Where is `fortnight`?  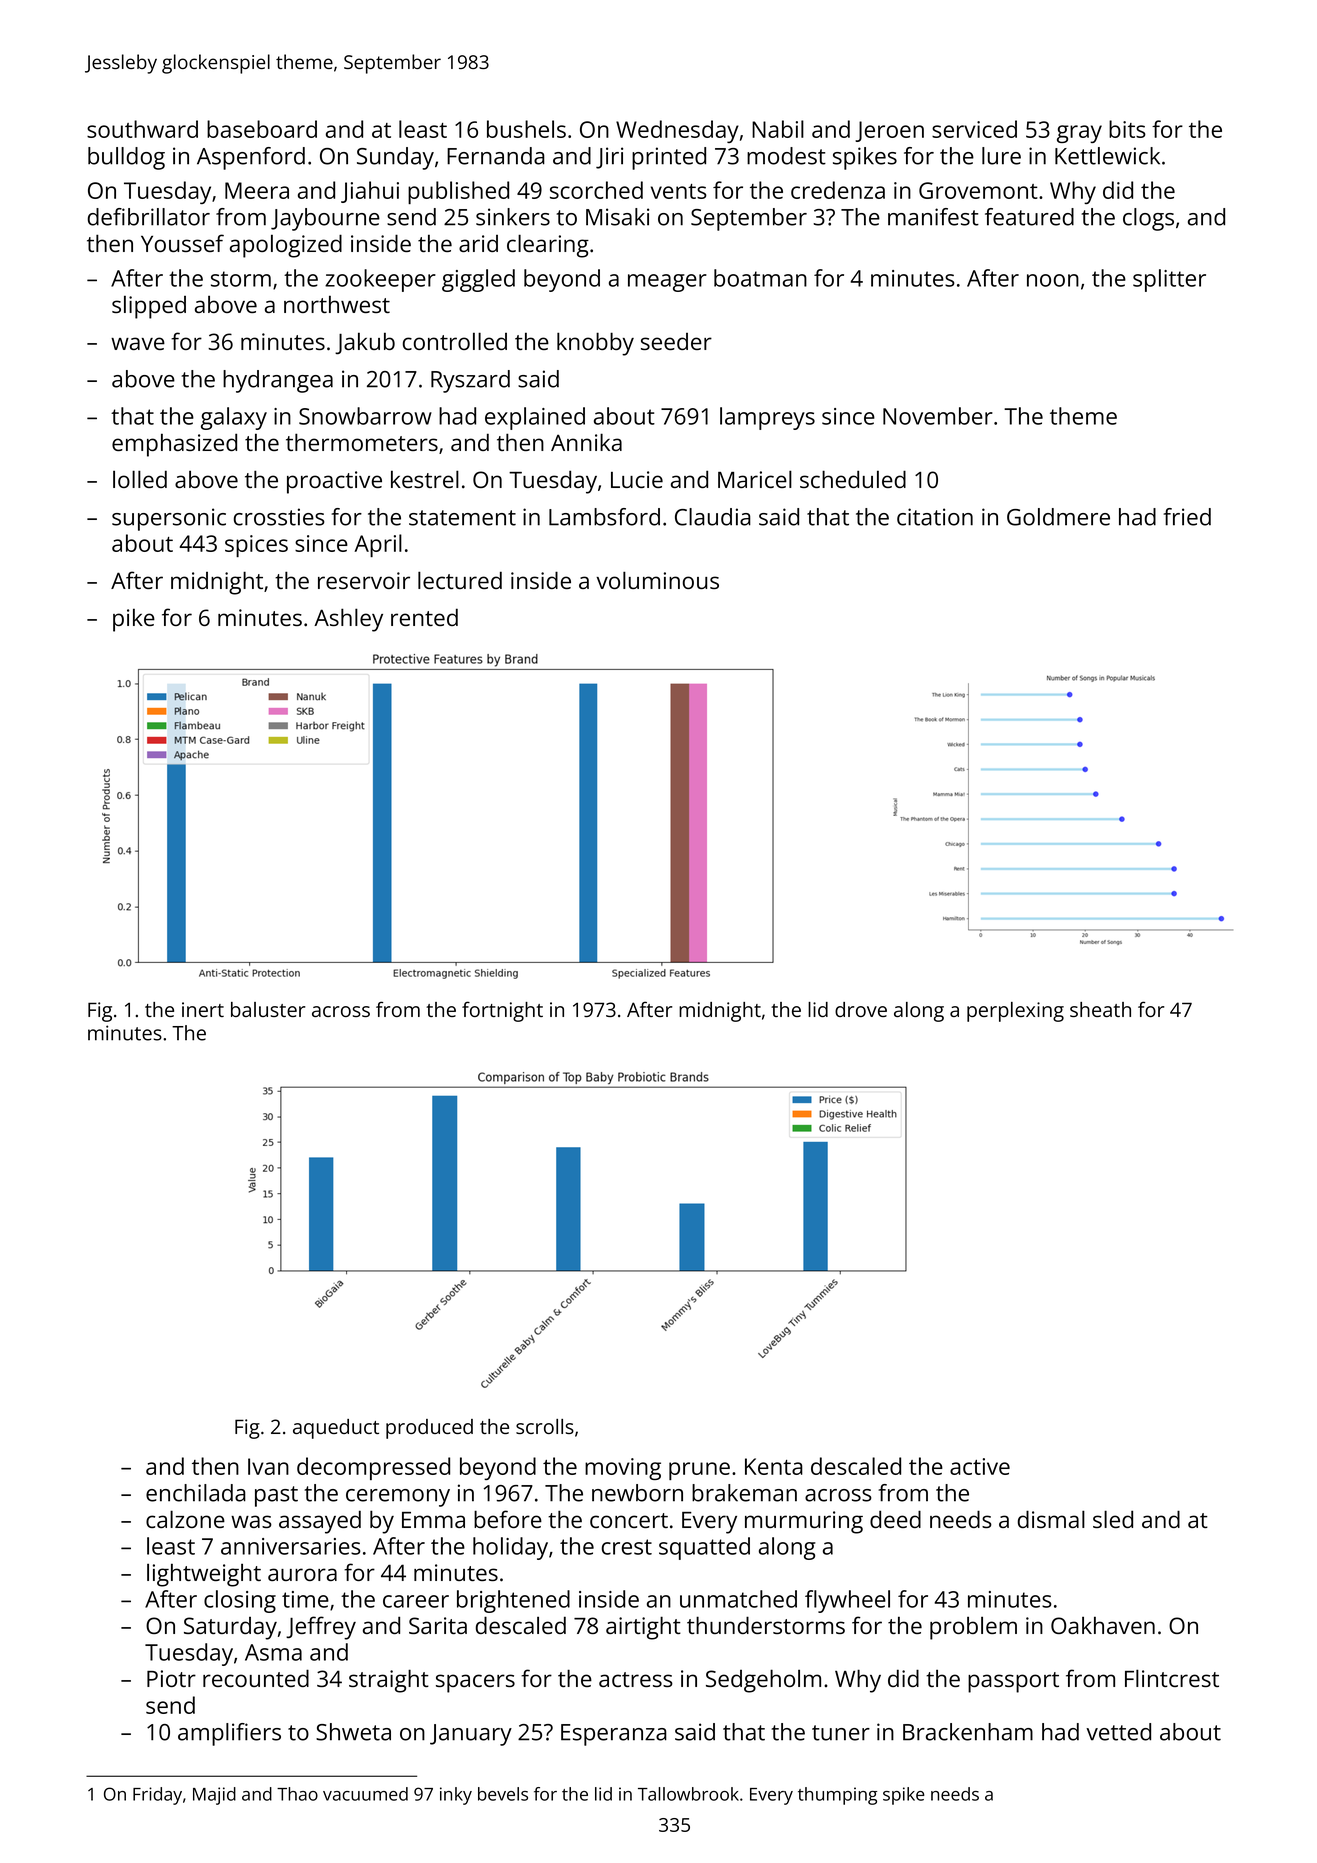
fortnight is located at coordinates (502, 1011).
